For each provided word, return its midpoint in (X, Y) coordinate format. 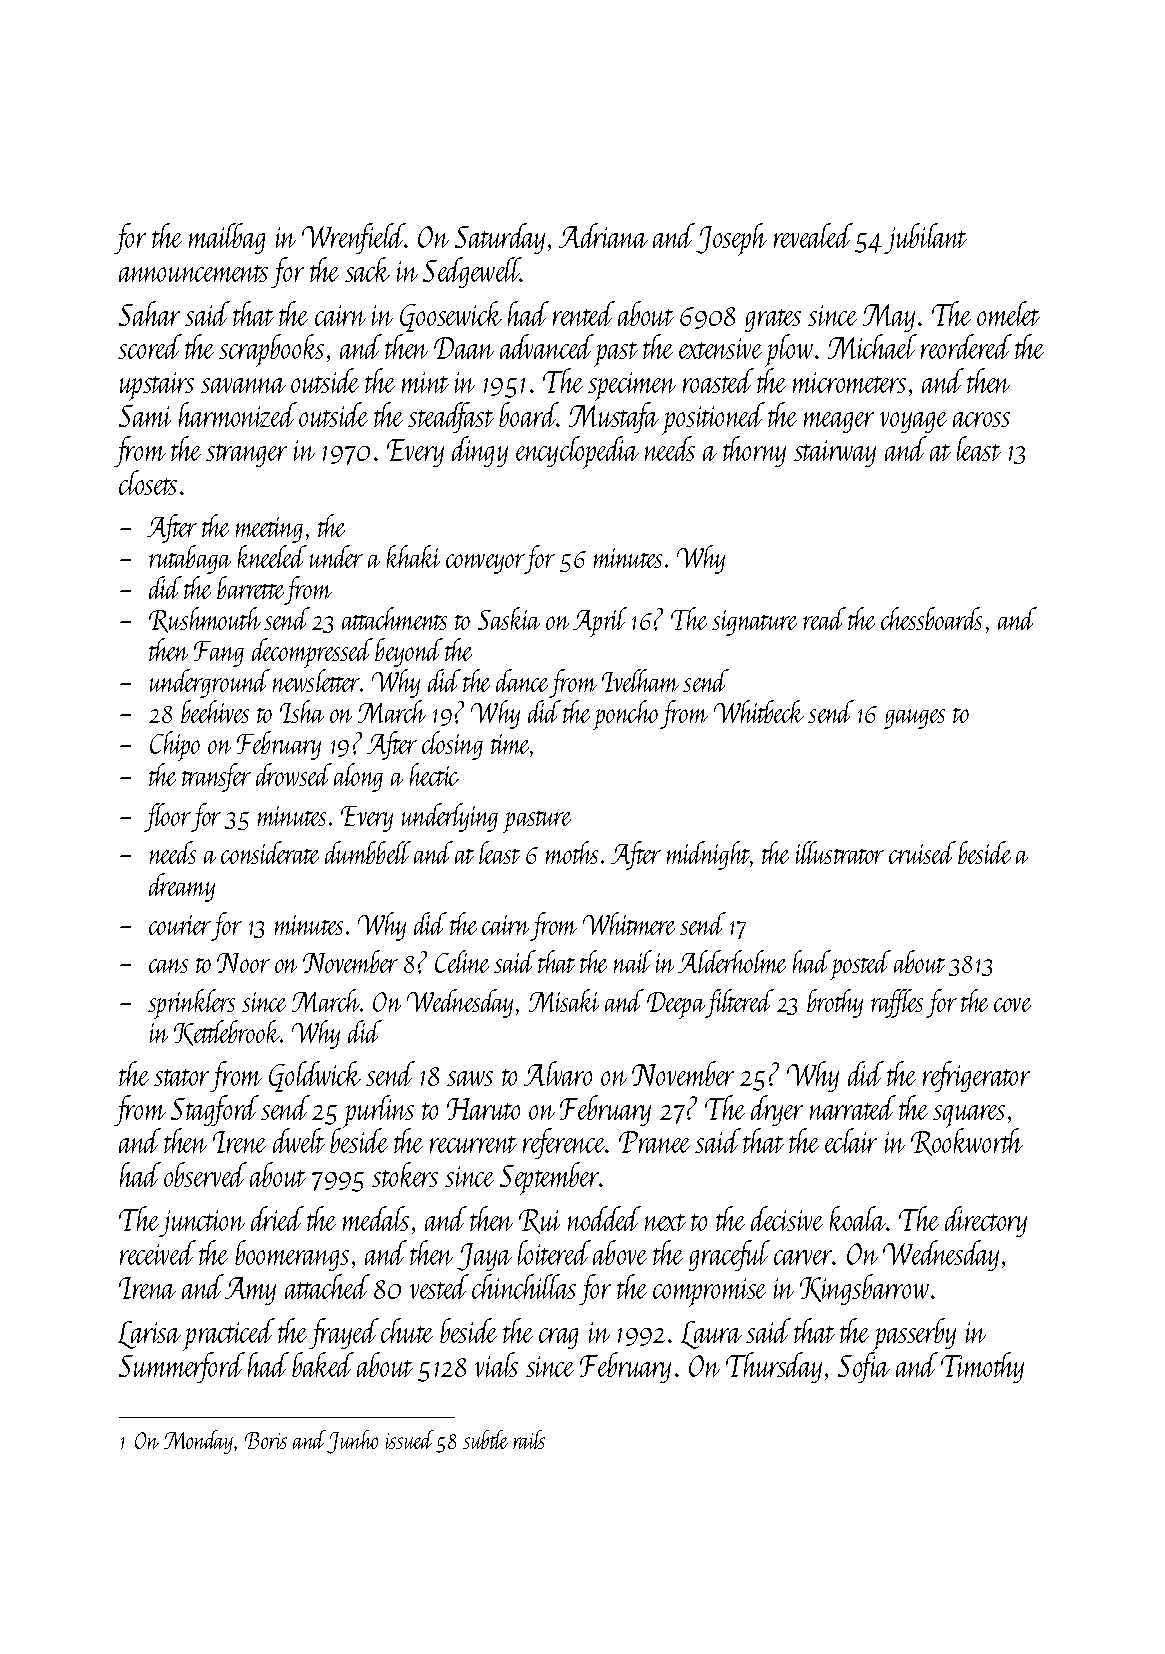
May (889, 318)
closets (148, 482)
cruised (922, 852)
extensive (720, 348)
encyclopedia (577, 452)
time (510, 744)
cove (1012, 1005)
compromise (709, 1292)
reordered (966, 346)
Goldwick (315, 1076)
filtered (740, 1003)
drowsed (294, 774)
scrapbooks (271, 350)
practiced (229, 1334)
